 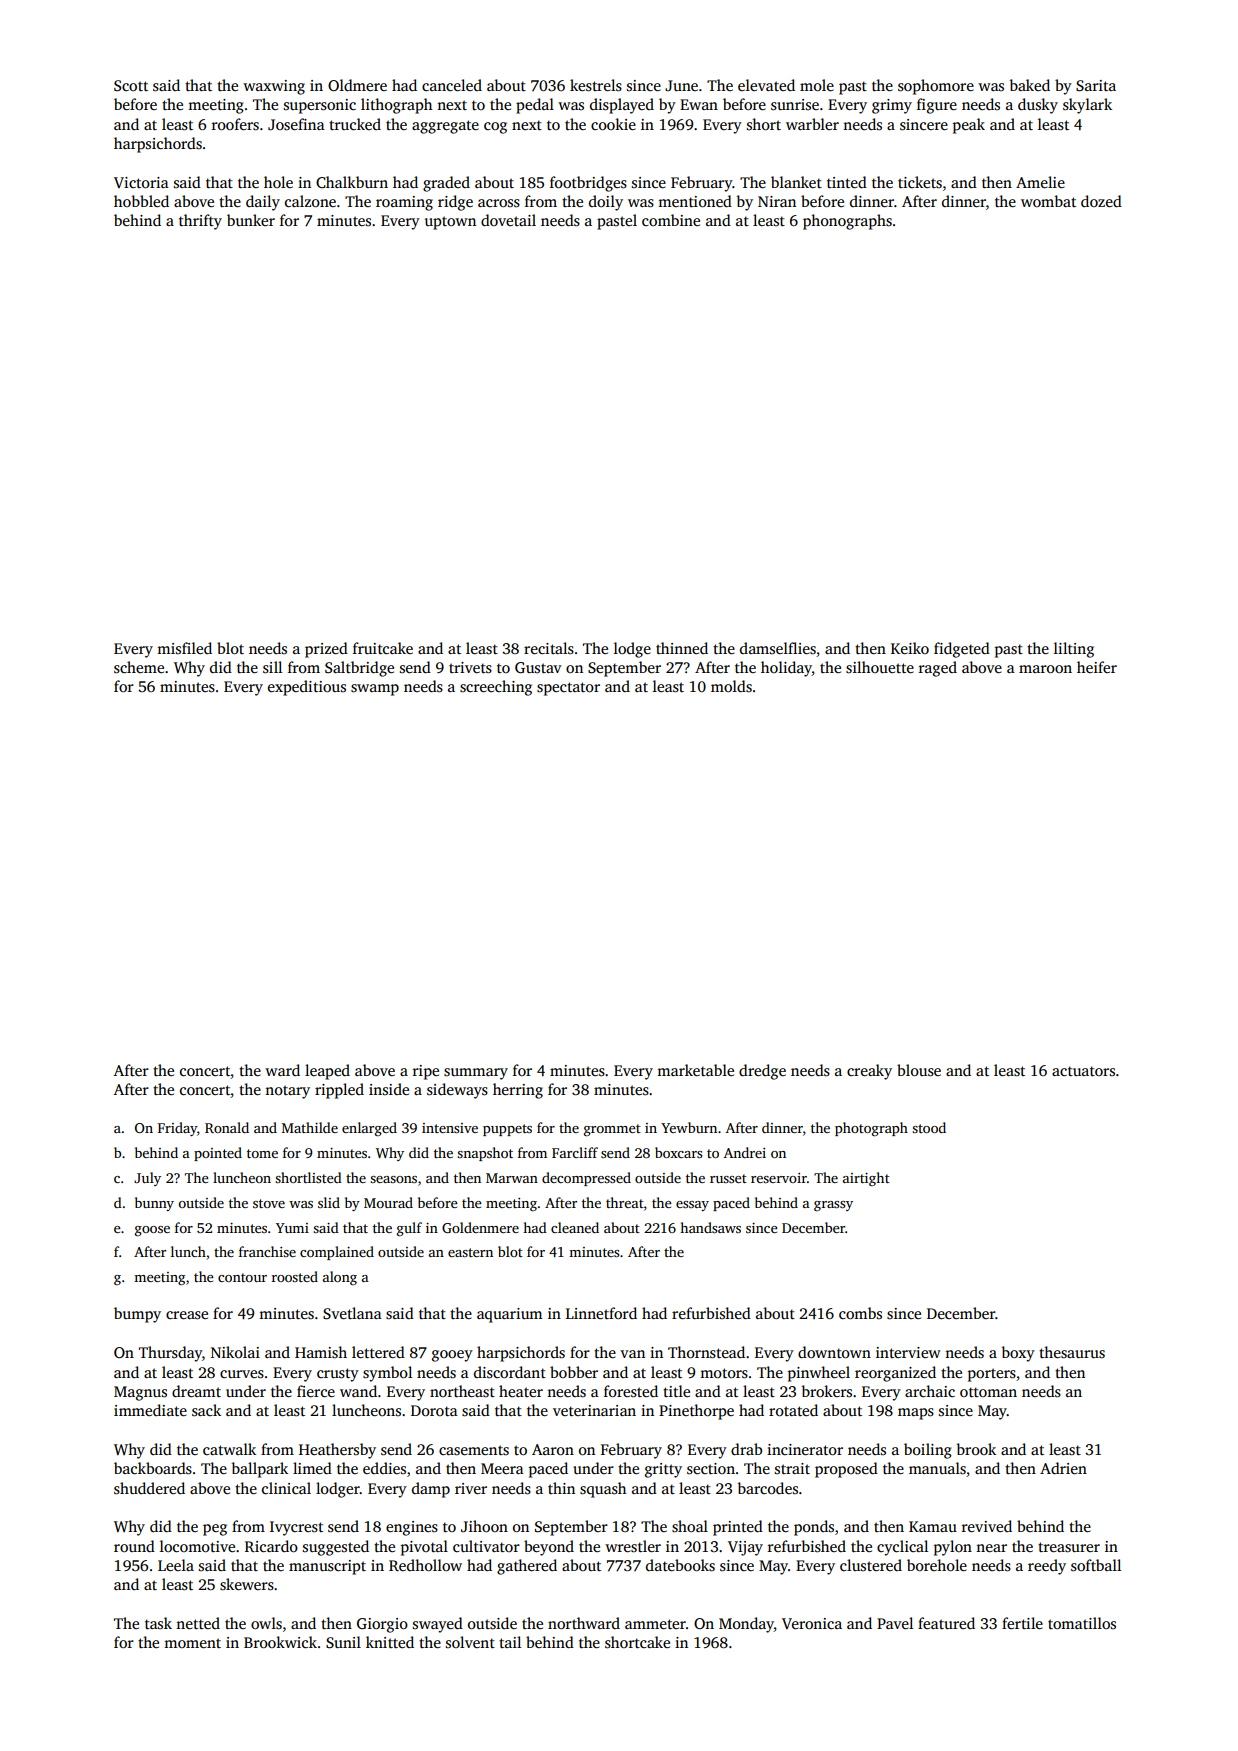 What do you see at coordinates (1018, 1354) in the page?
I see `boxy` at bounding box center [1018, 1354].
